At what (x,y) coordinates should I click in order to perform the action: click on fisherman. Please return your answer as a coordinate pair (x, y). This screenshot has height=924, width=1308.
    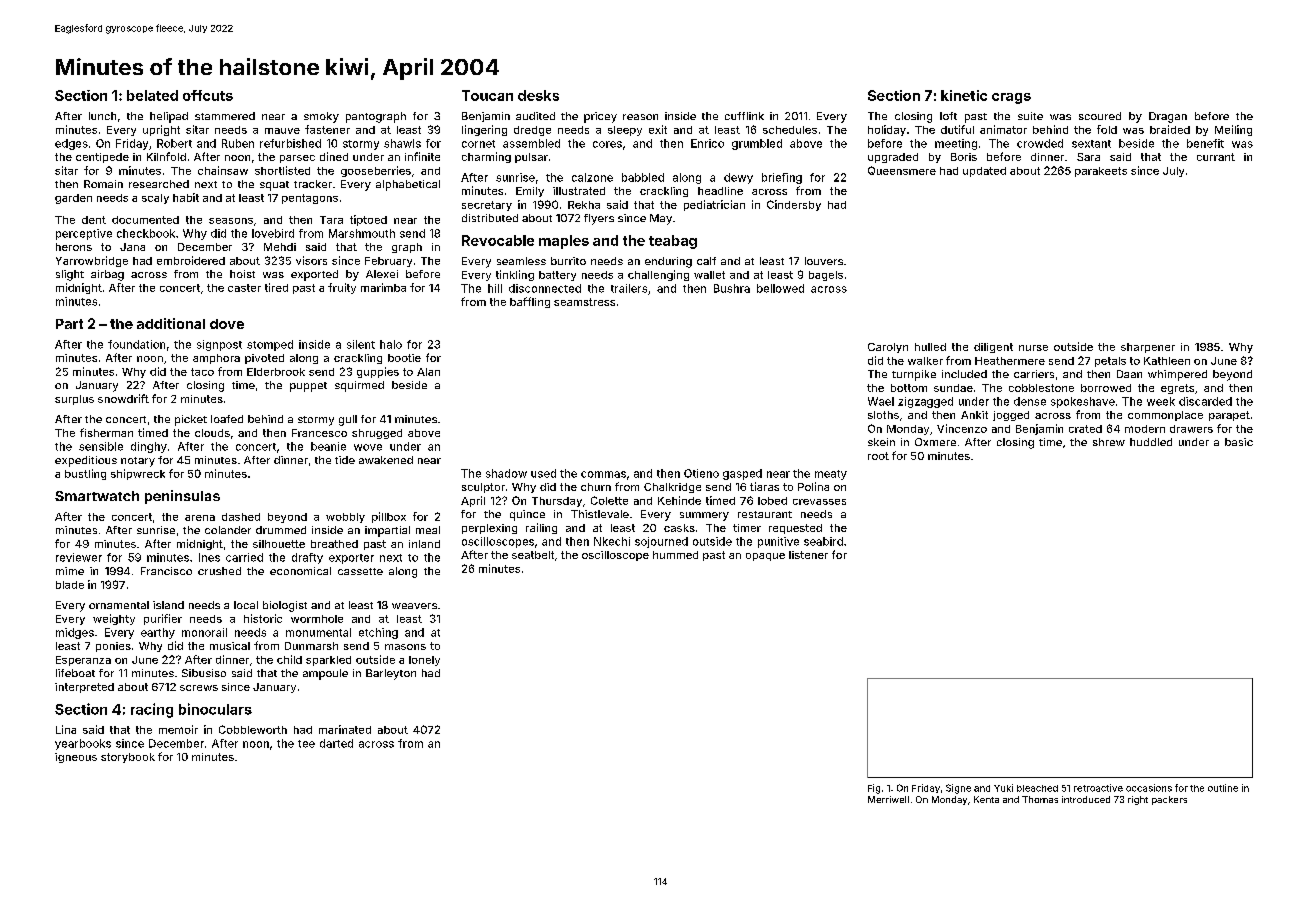
    Looking at the image, I should click on (106, 432).
